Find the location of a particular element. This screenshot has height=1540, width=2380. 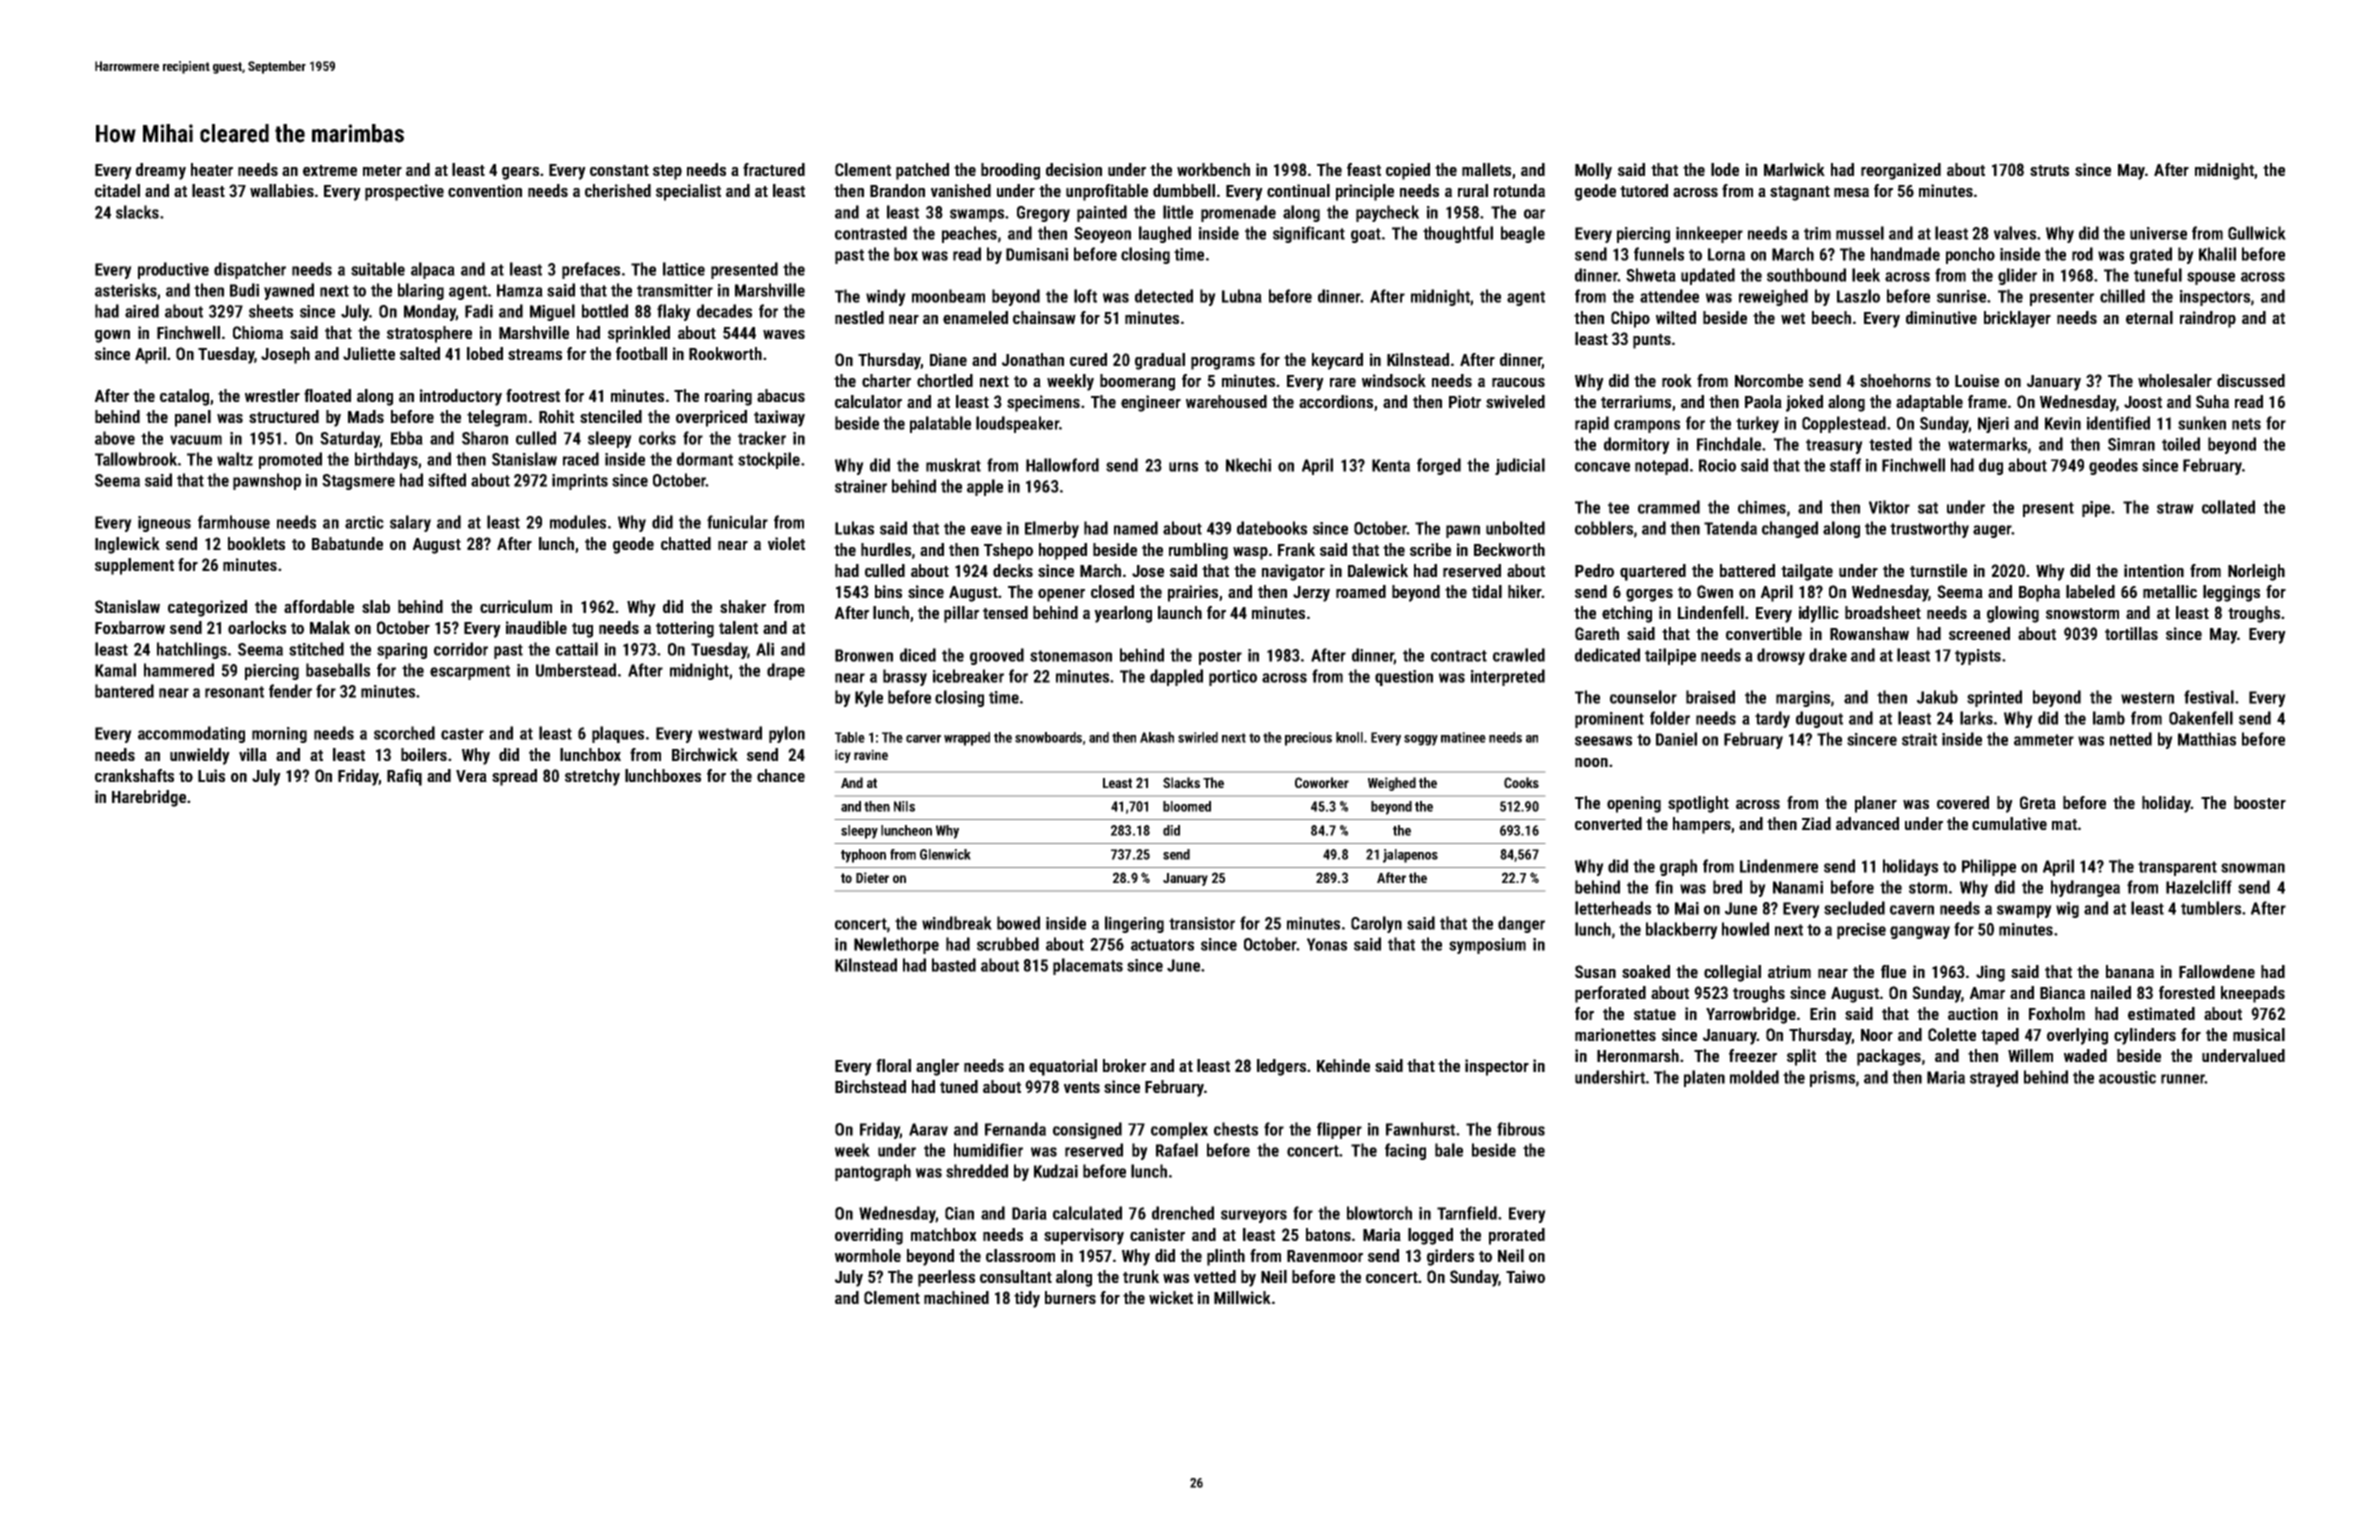

promenade is located at coordinates (1238, 213).
